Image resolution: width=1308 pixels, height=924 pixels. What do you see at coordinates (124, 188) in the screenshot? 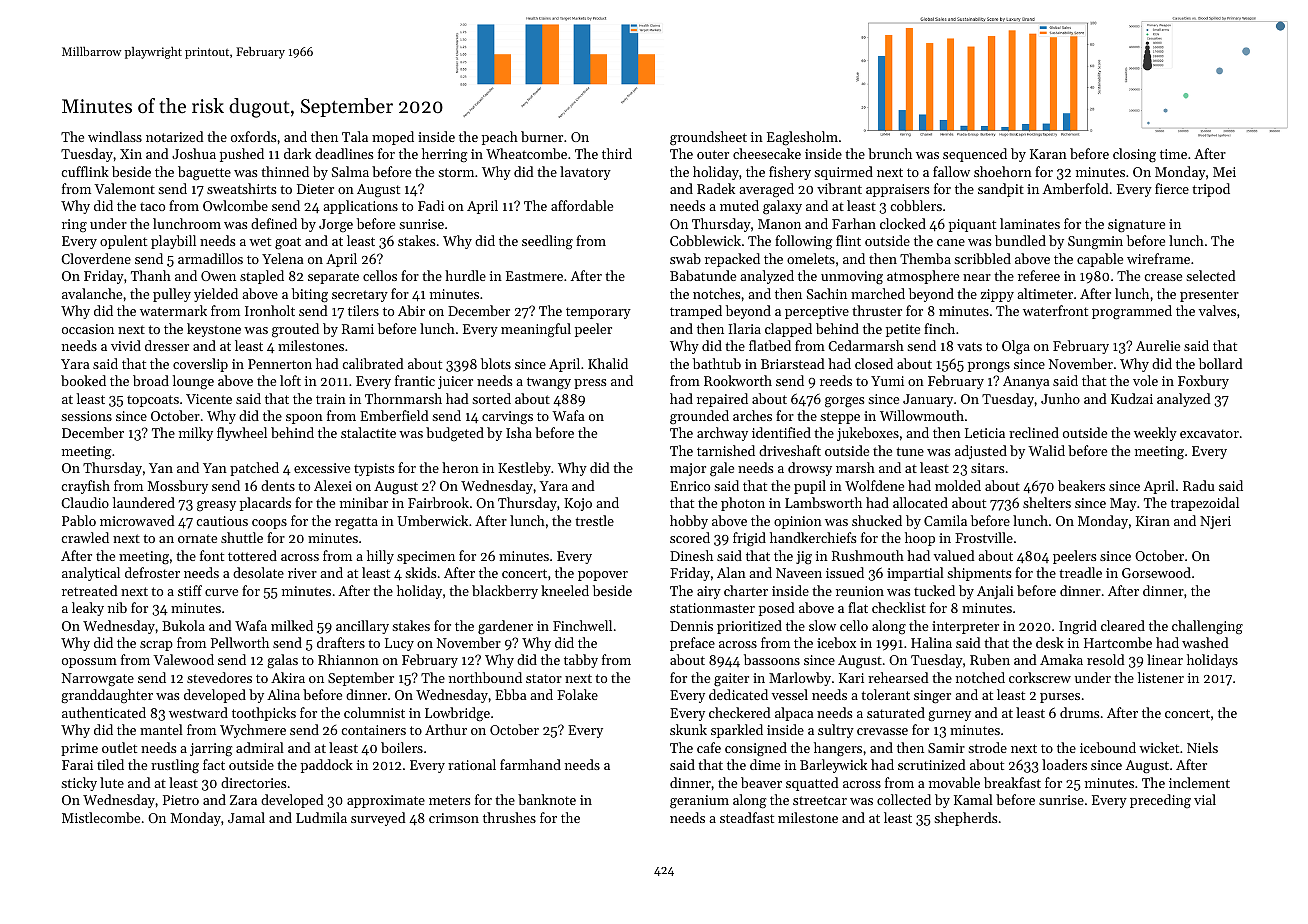
I see `Valemont` at bounding box center [124, 188].
